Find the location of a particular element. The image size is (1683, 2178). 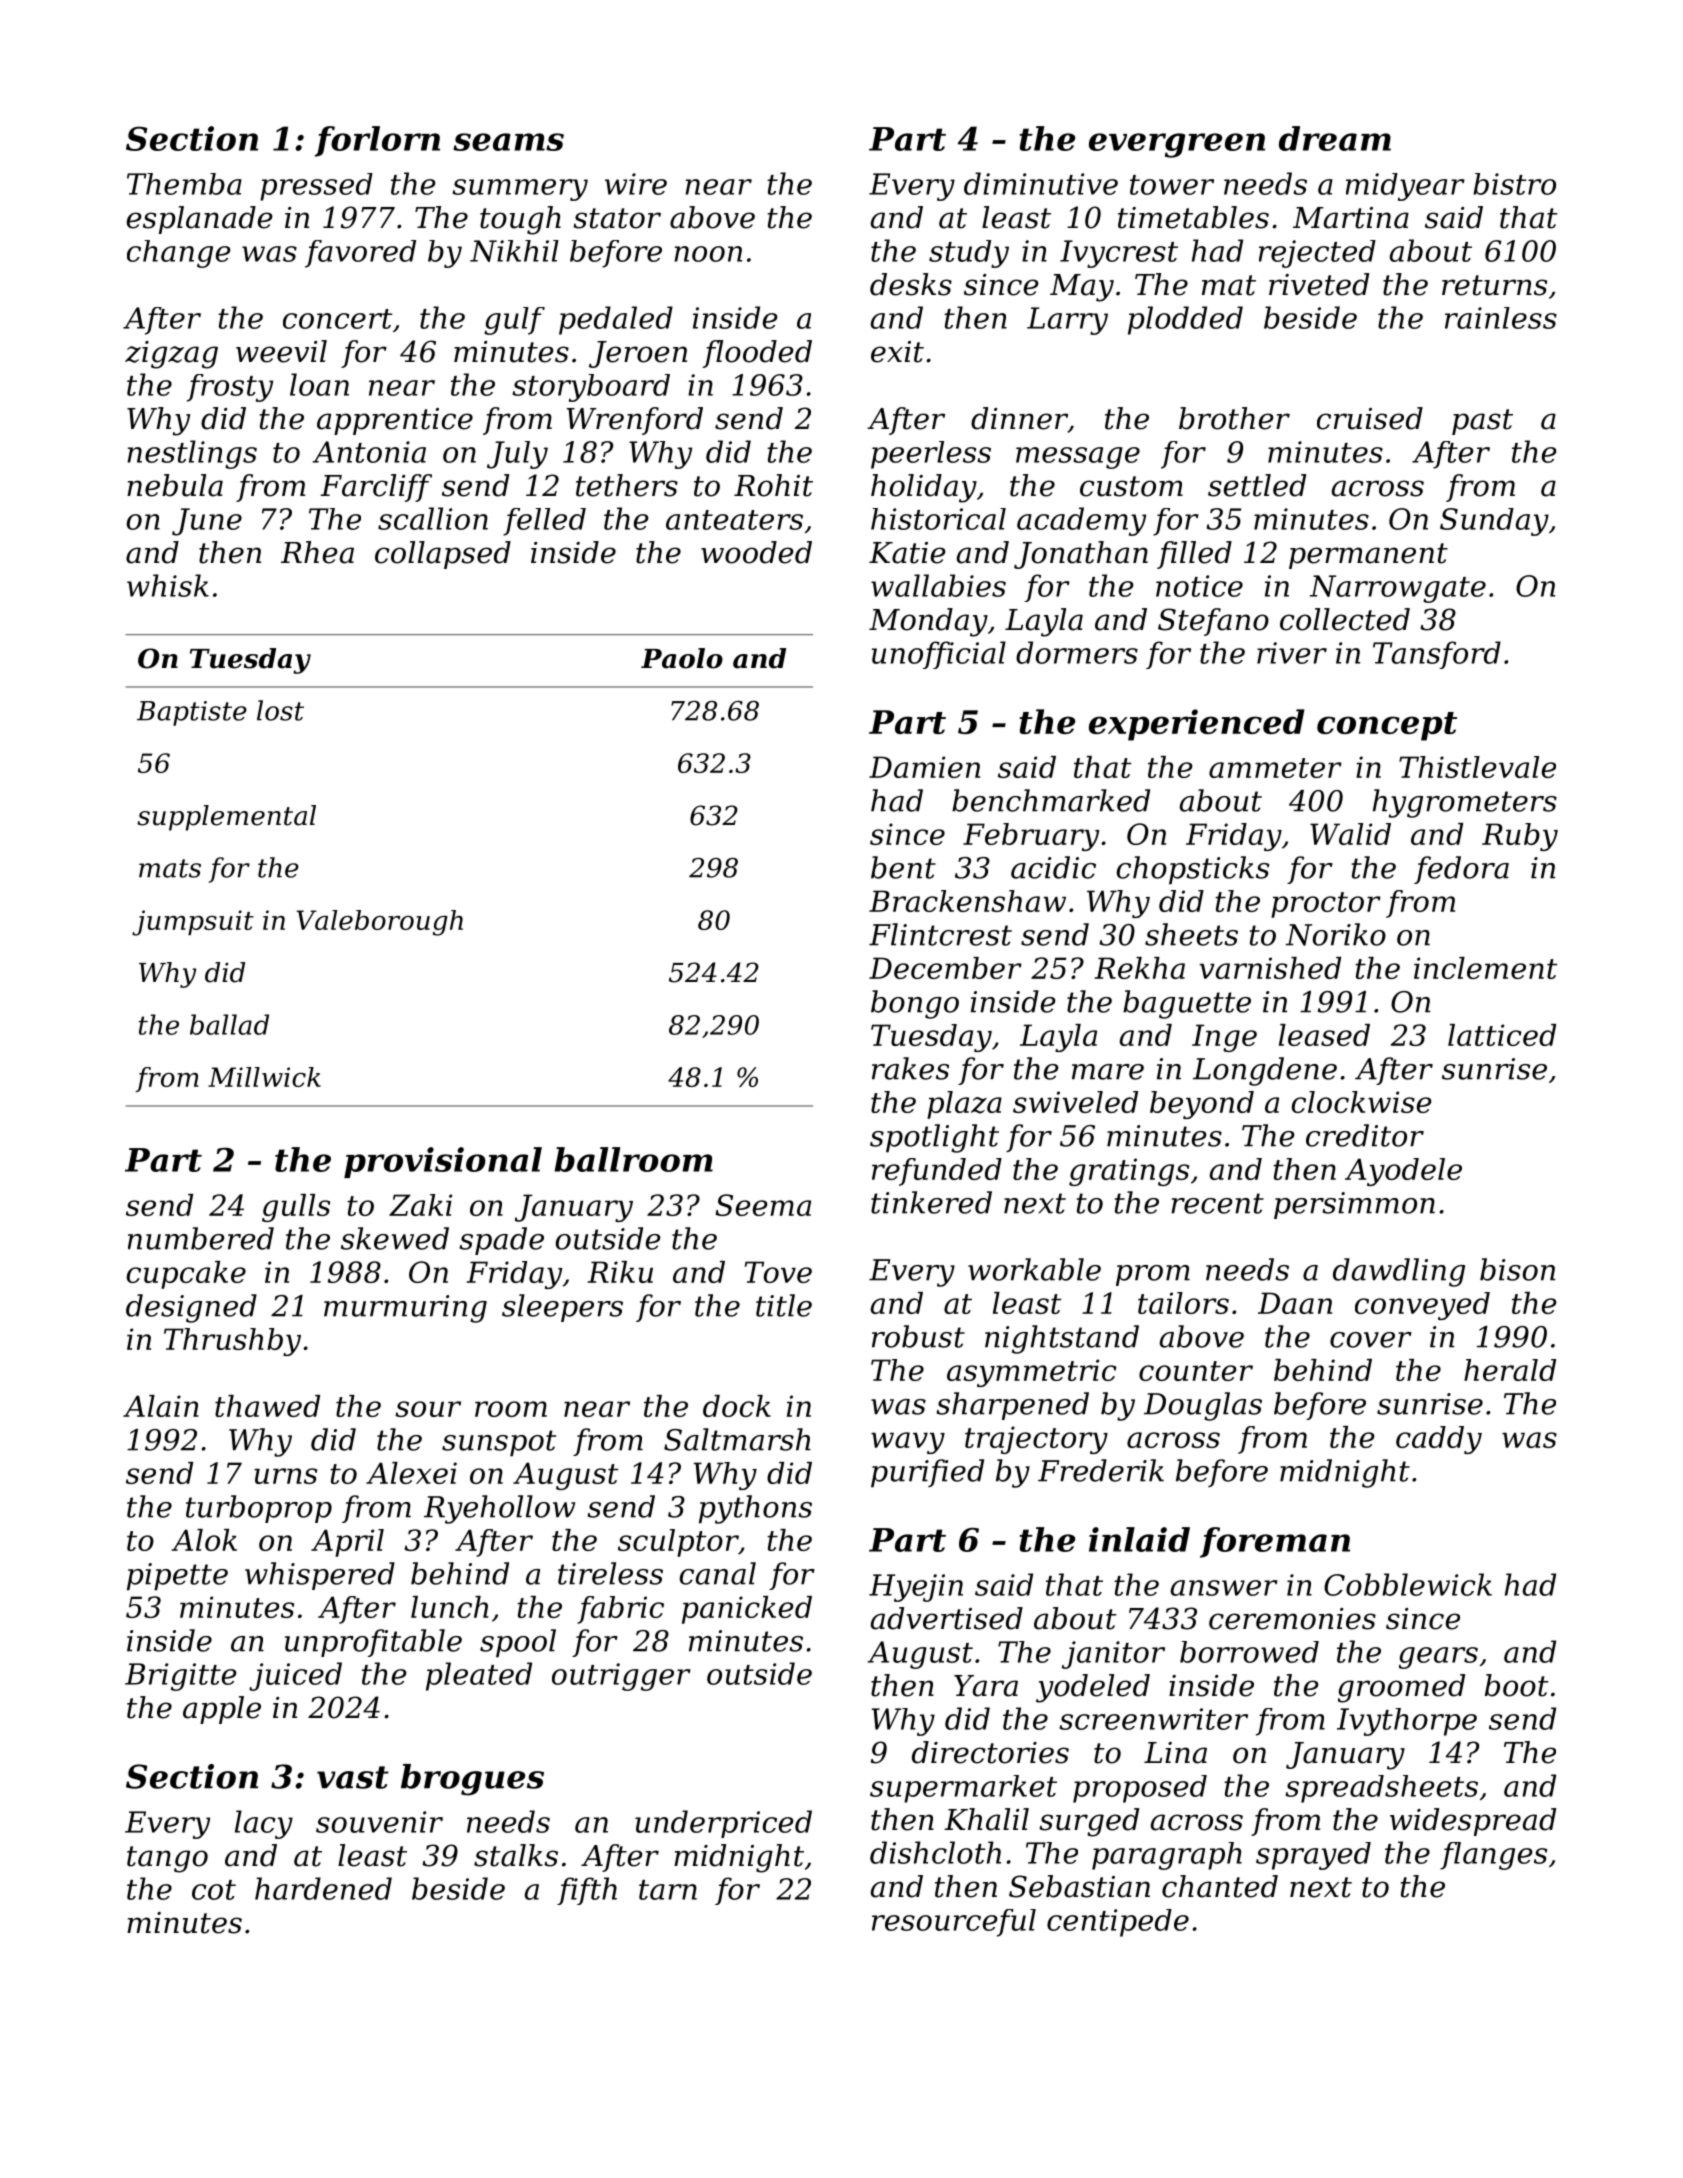

evergreen is located at coordinates (1177, 145).
